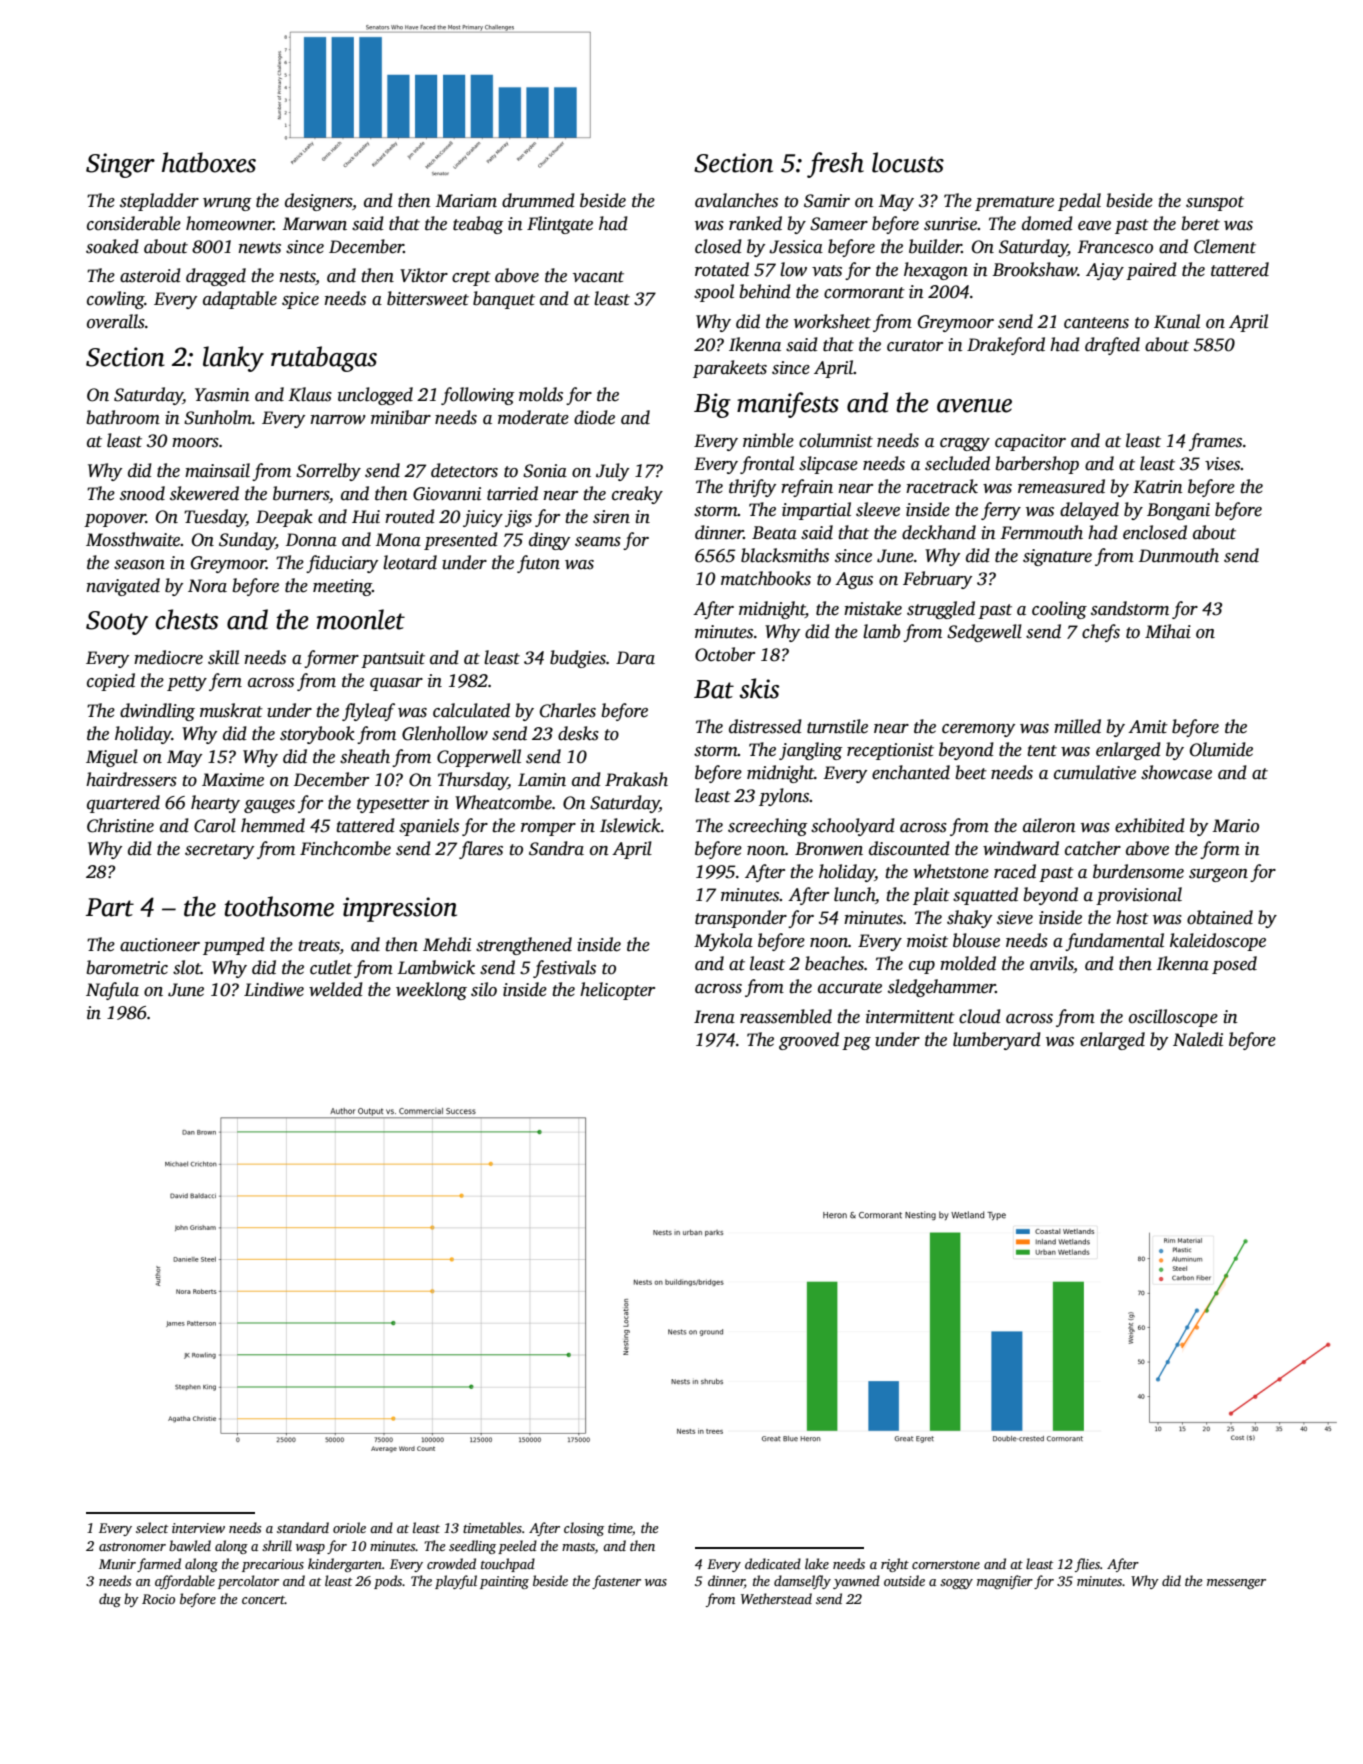 This document has width=1363, height=1764. I want to click on teabag, so click(478, 225).
